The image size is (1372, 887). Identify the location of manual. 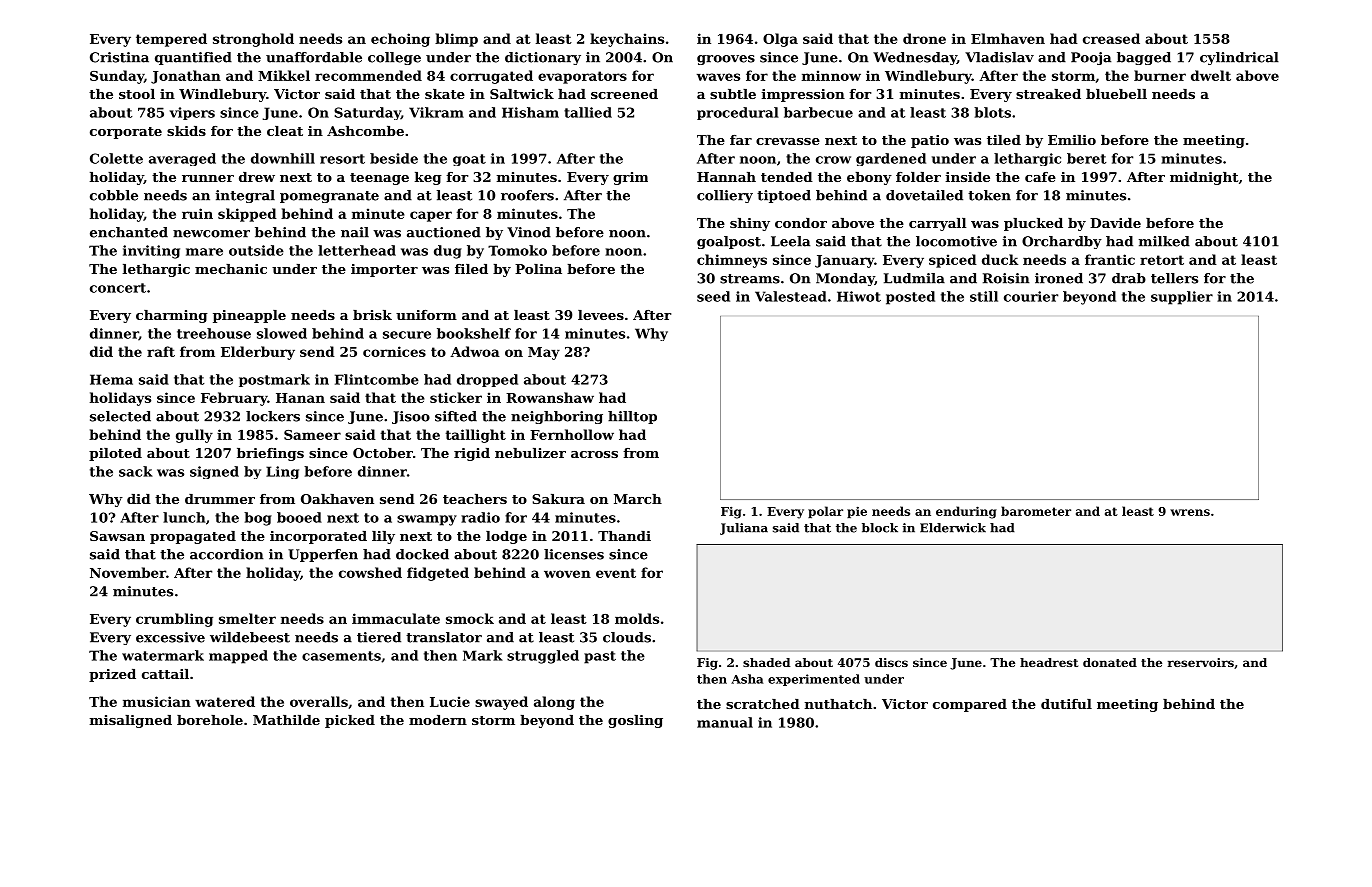
(725, 722).
